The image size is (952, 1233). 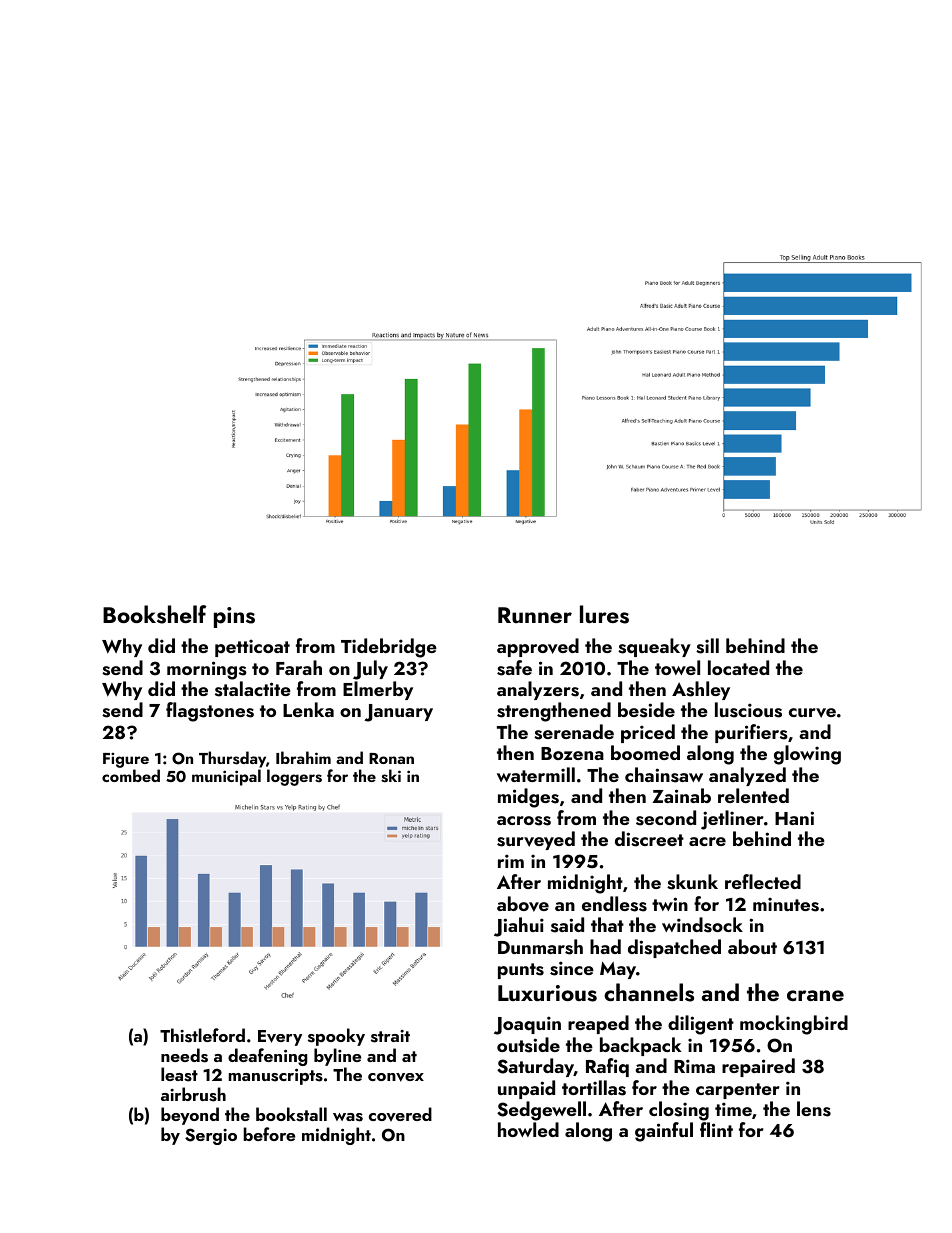 What do you see at coordinates (535, 615) in the page?
I see `Runner` at bounding box center [535, 615].
